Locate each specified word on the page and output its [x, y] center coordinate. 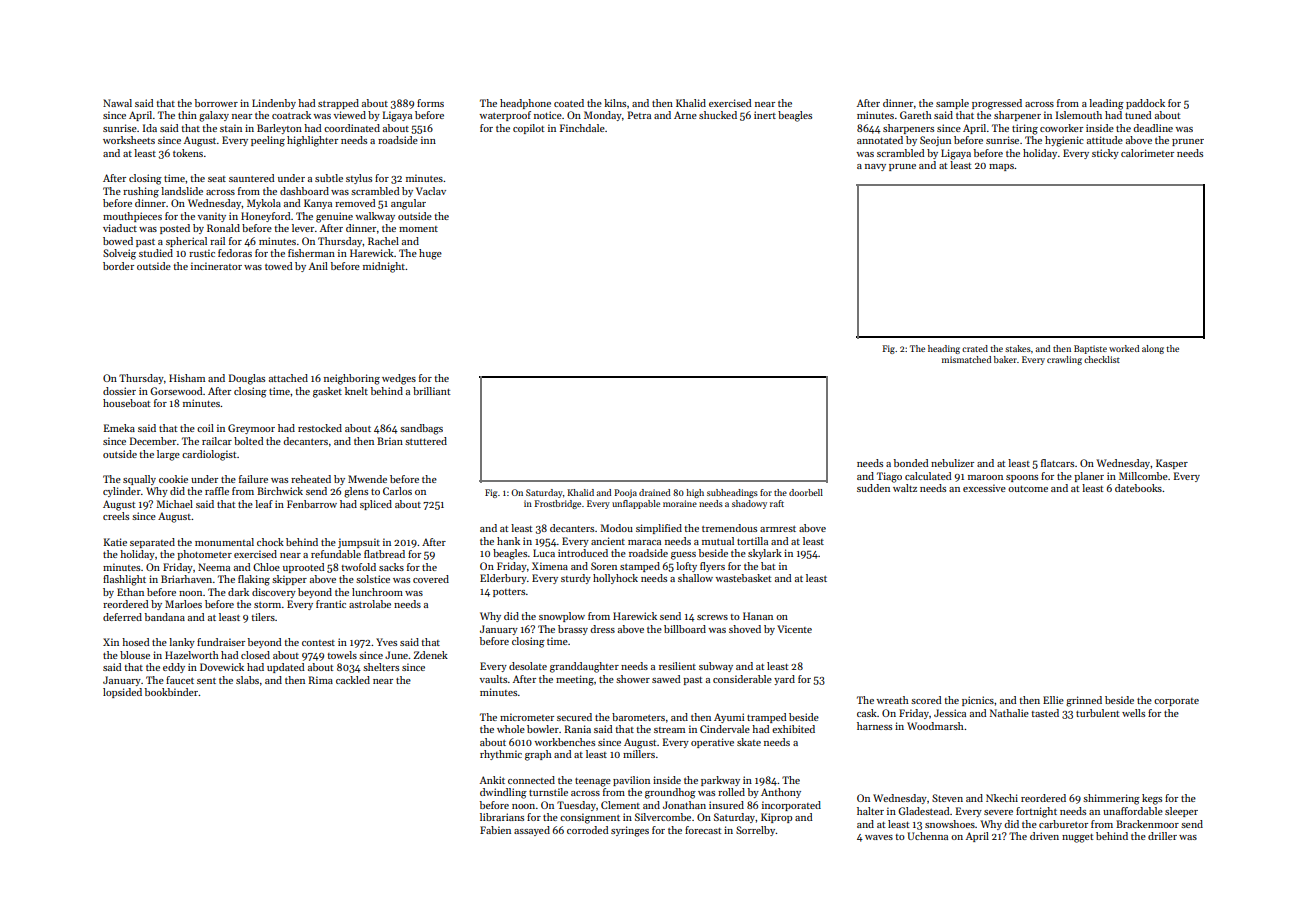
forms [430, 103]
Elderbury [503, 579]
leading [1106, 104]
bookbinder [172, 692]
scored [926, 700]
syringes [630, 831]
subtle [329, 178]
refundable [336, 554]
